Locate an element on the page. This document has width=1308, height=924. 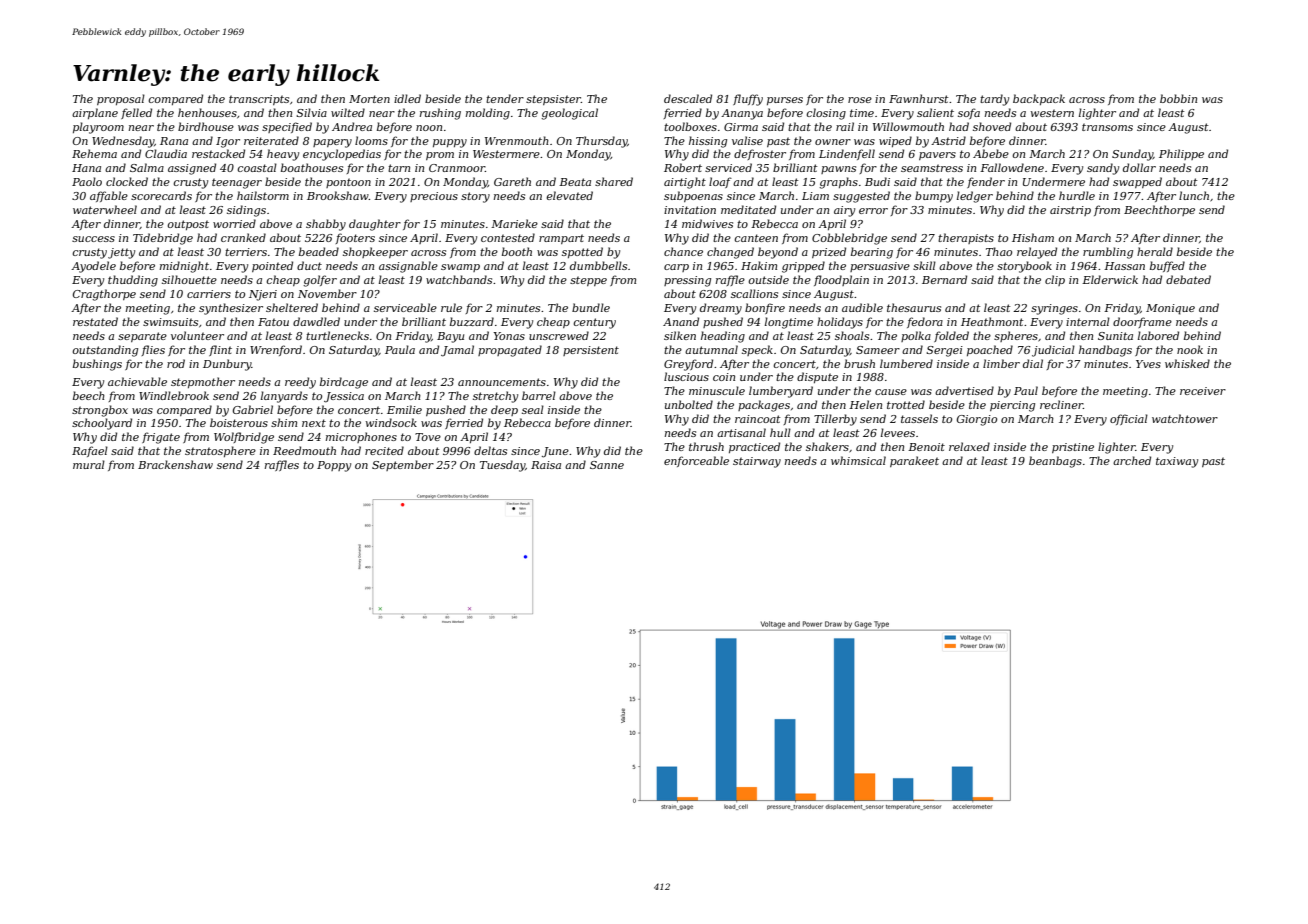
error is located at coordinates (873, 211).
